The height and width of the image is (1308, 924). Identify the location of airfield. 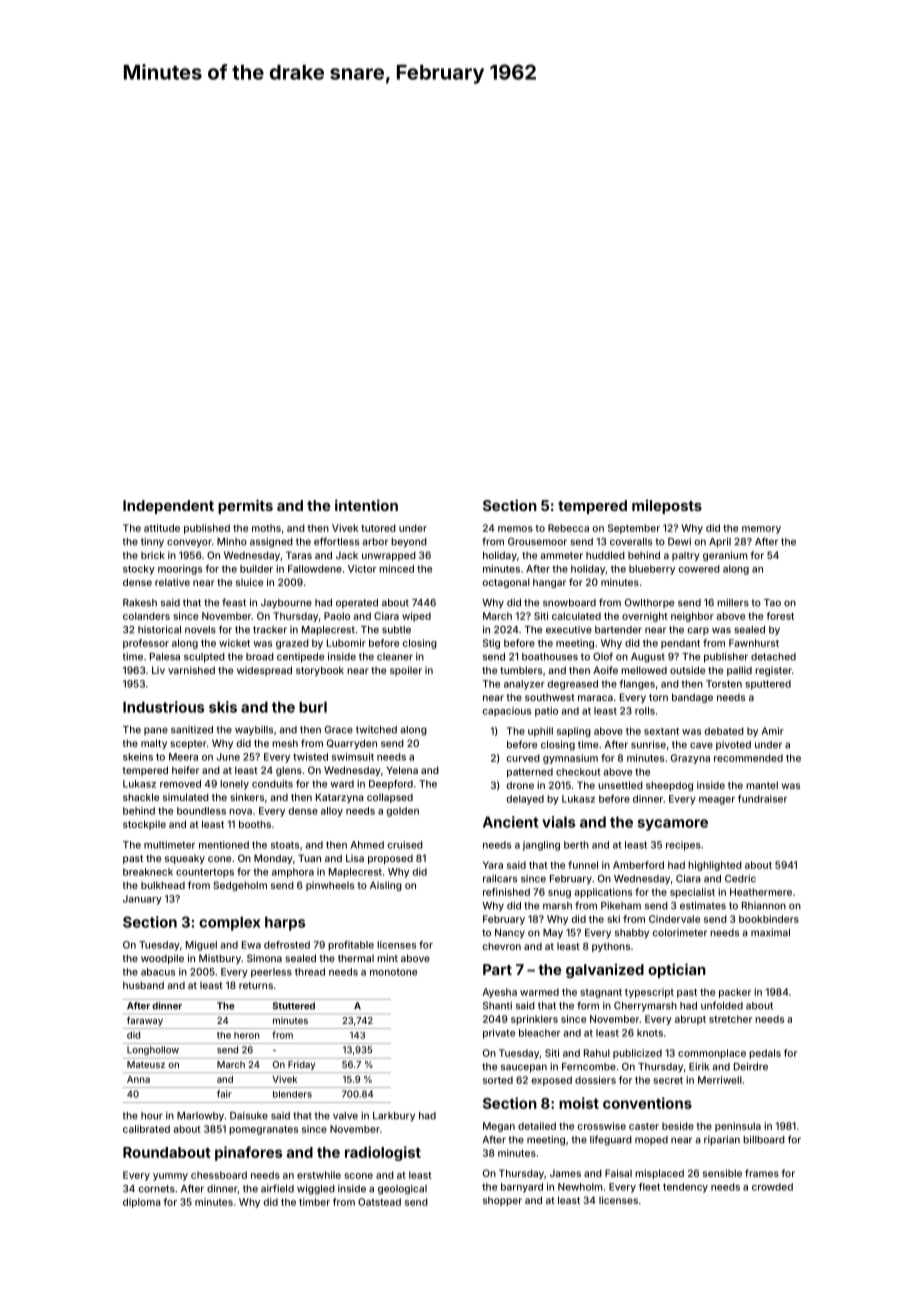
(277, 1188).
